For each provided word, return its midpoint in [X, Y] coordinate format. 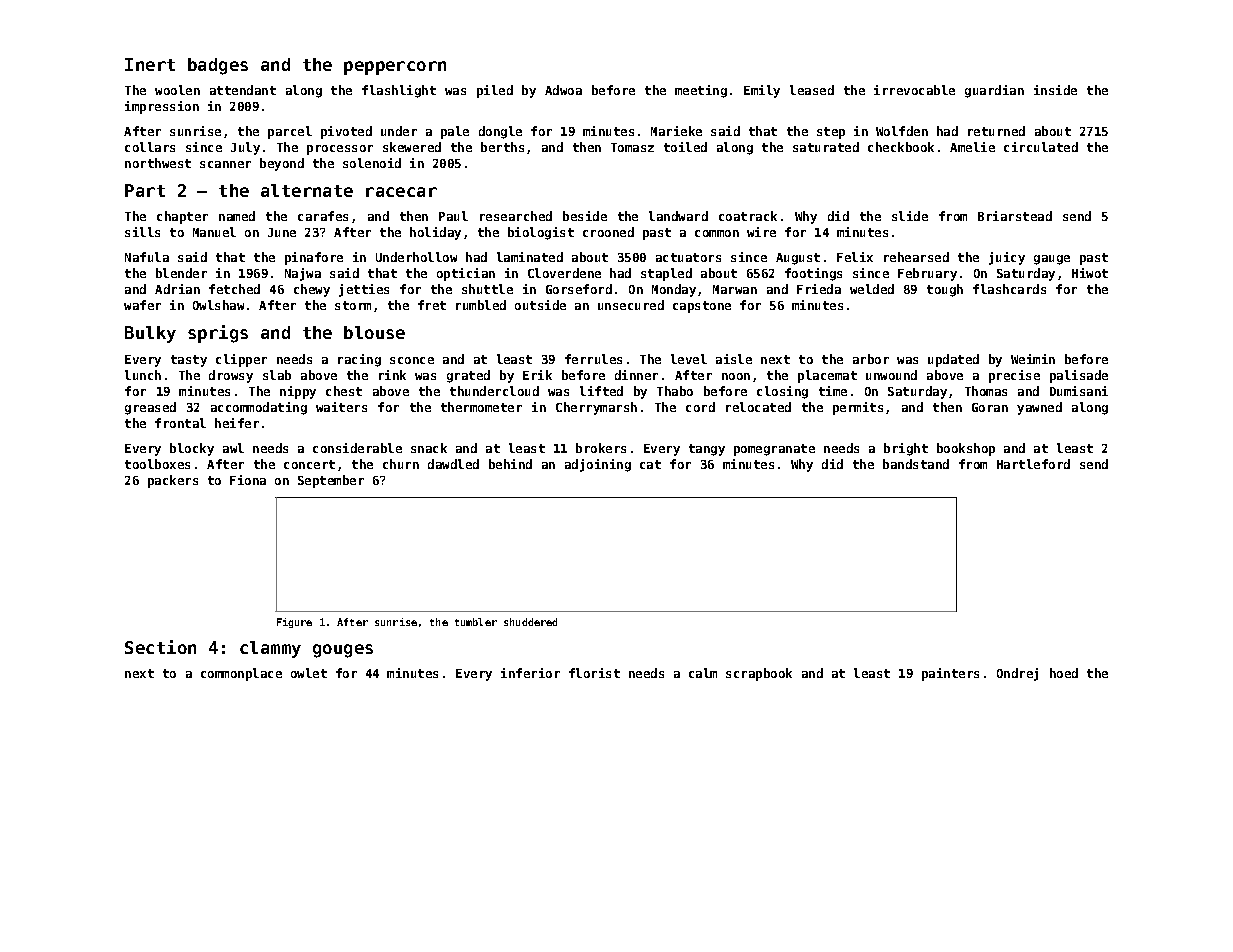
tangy [707, 450]
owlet [309, 673]
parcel [290, 132]
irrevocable [914, 90]
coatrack [748, 216]
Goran [990, 407]
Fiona [248, 480]
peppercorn [395, 68]
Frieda [819, 289]
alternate [307, 190]
